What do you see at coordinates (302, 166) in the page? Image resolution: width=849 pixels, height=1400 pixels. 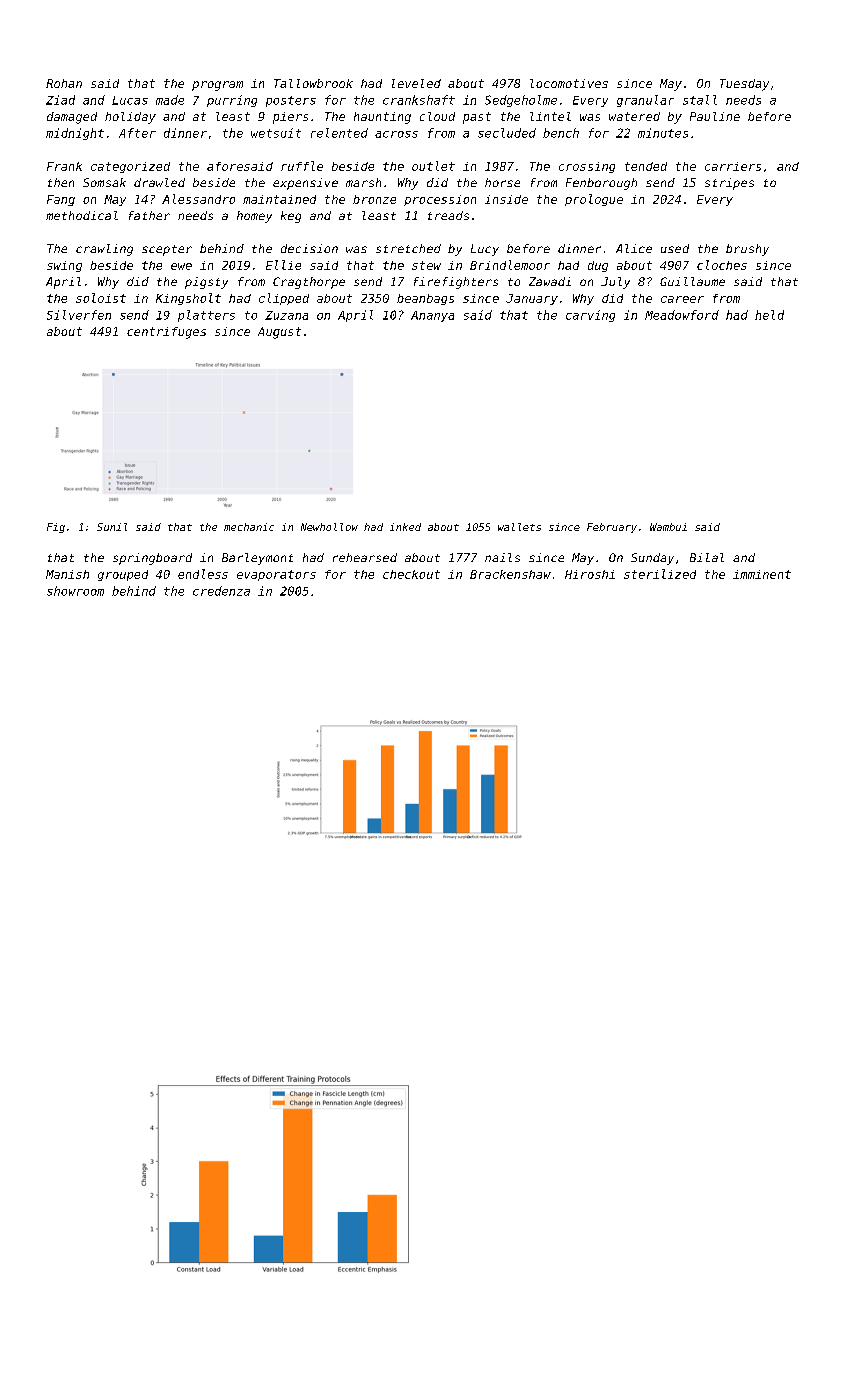 I see `ruffle` at bounding box center [302, 166].
